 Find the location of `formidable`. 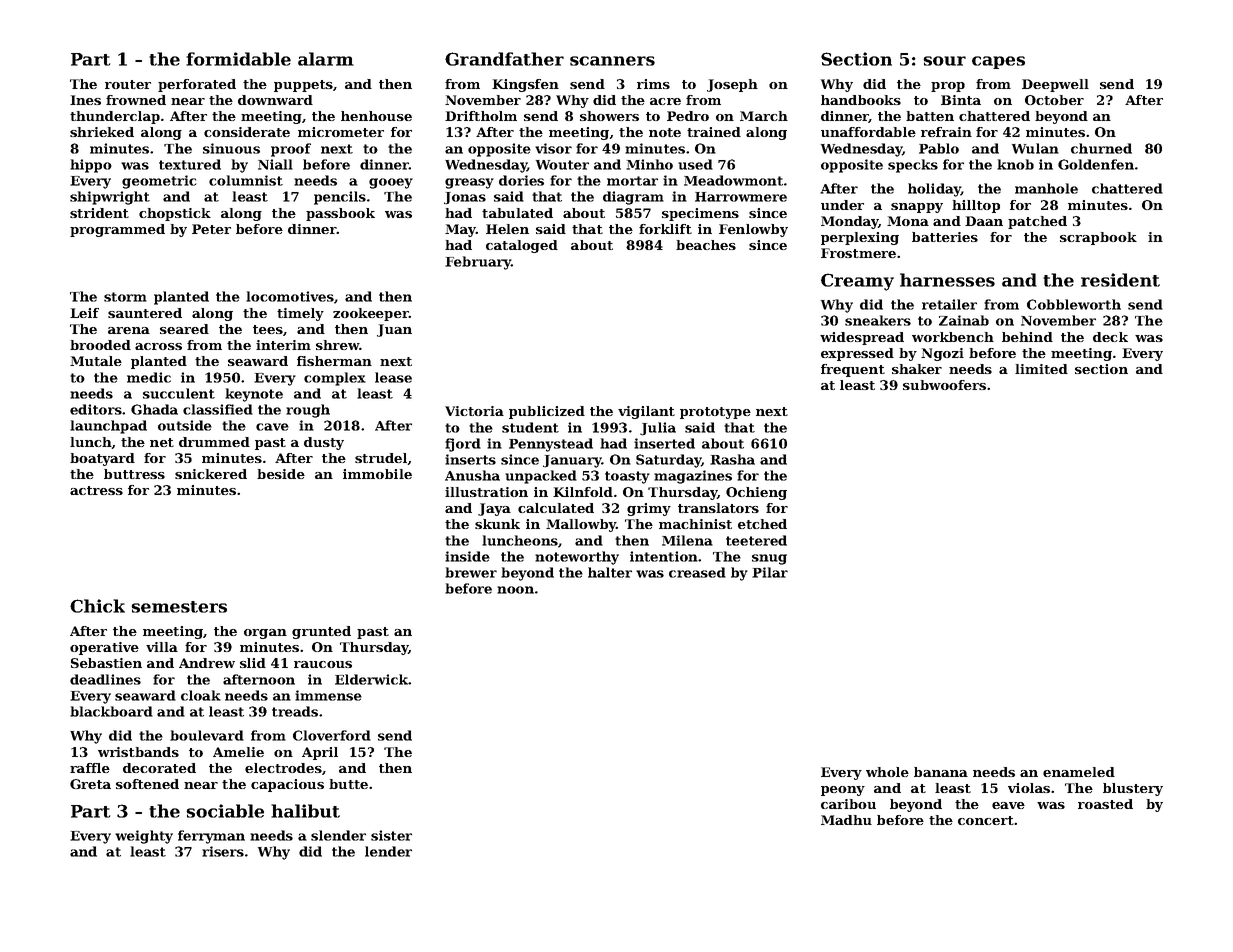

formidable is located at coordinates (238, 59).
